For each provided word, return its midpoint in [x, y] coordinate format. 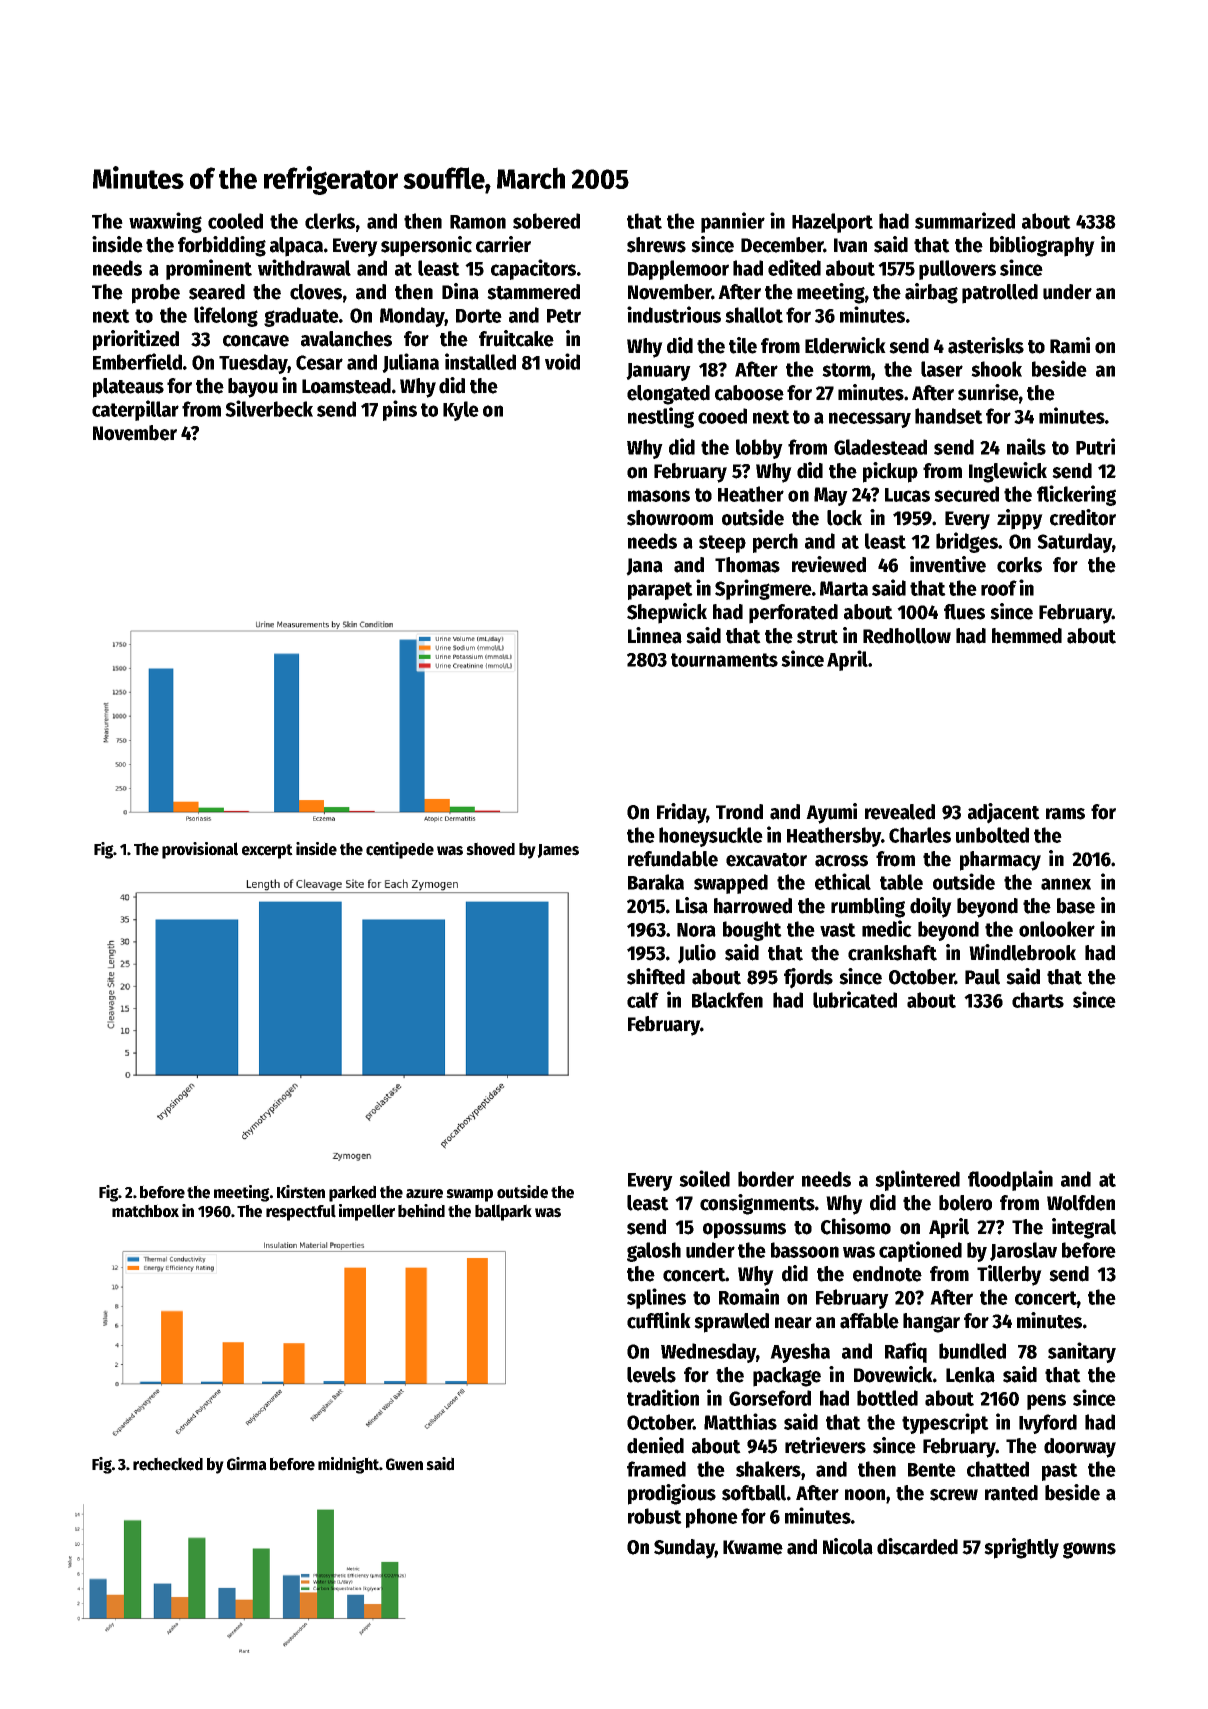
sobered [546, 221]
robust [655, 1516]
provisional [200, 850]
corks [1019, 565]
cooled [235, 221]
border [766, 1179]
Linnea [655, 635]
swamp [469, 1195]
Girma [247, 1464]
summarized [965, 220]
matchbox [145, 1211]
